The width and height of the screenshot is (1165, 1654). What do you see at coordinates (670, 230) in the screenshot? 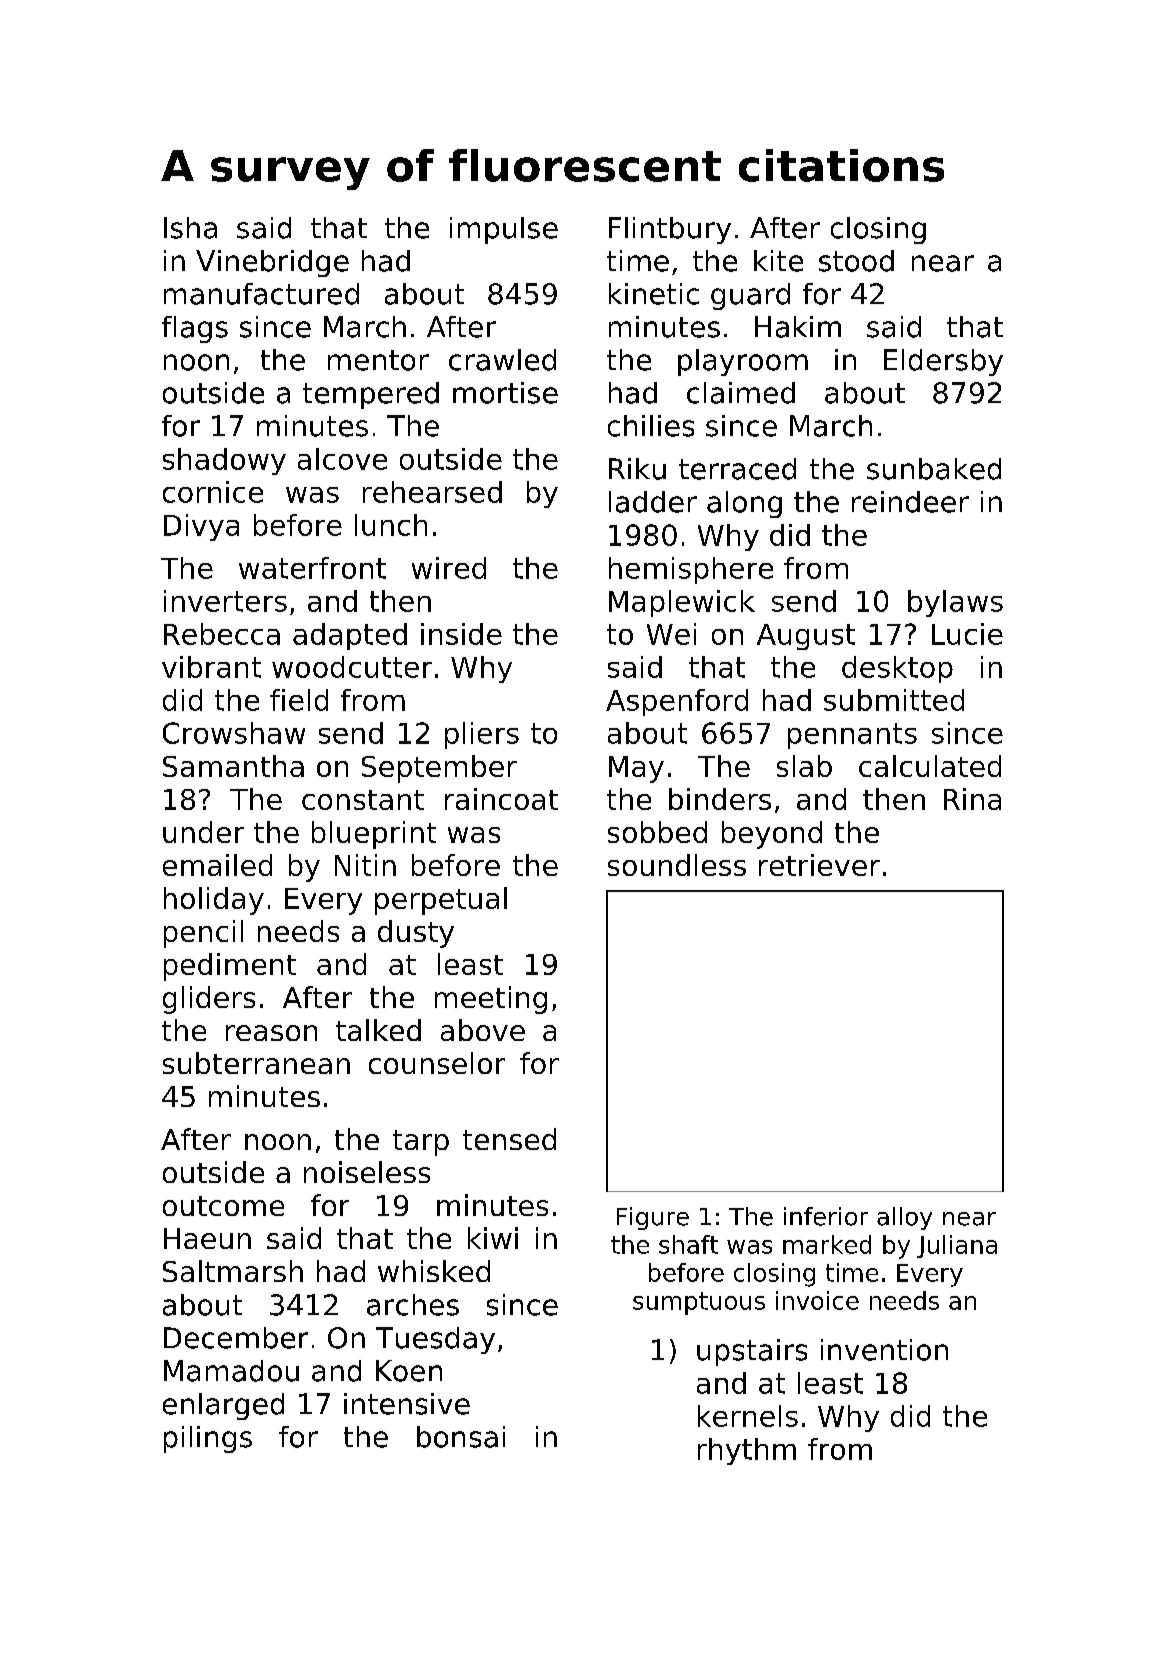
I see `Flintbury` at bounding box center [670, 230].
